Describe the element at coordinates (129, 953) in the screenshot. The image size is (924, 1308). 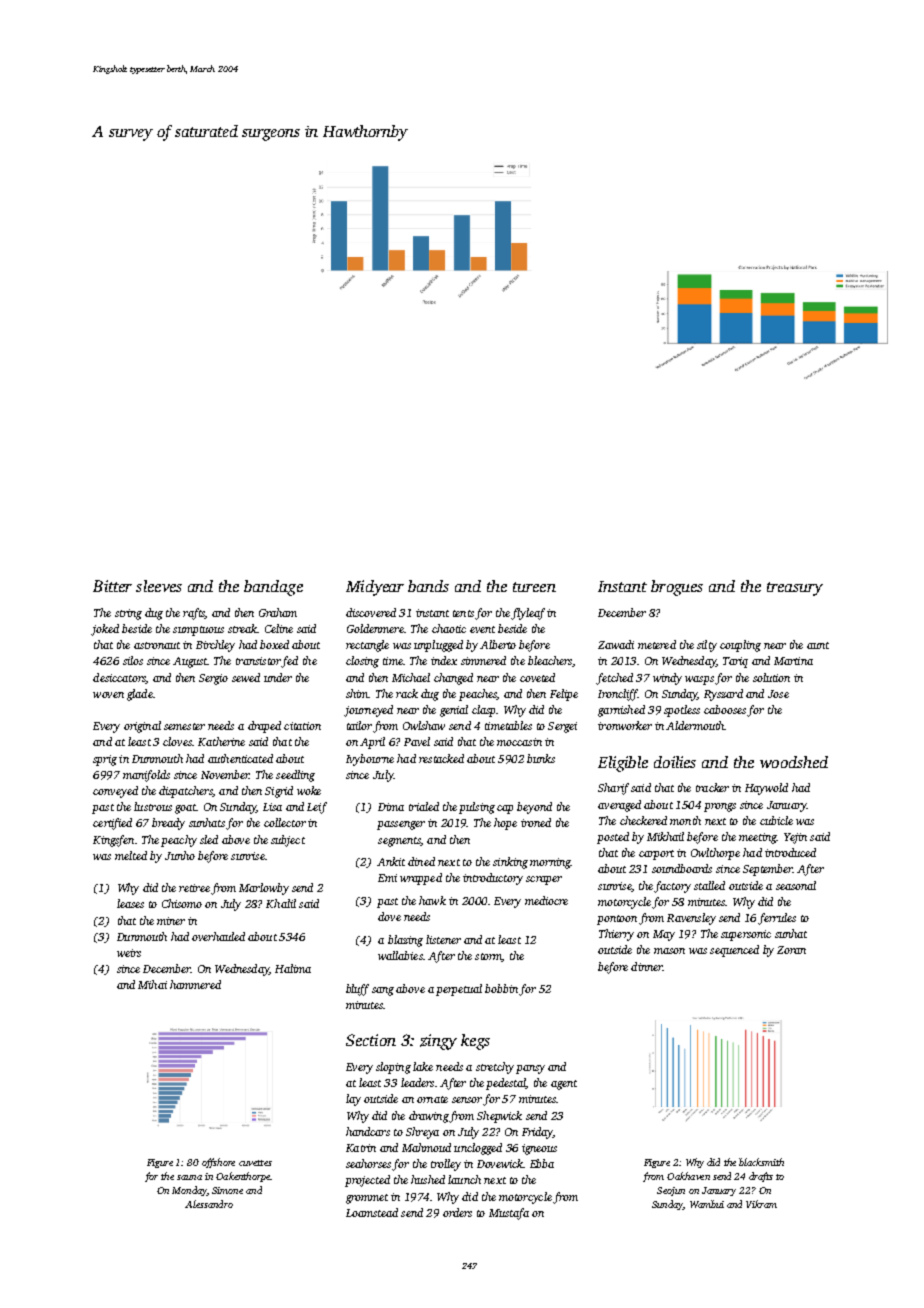
I see `weirs` at that location.
